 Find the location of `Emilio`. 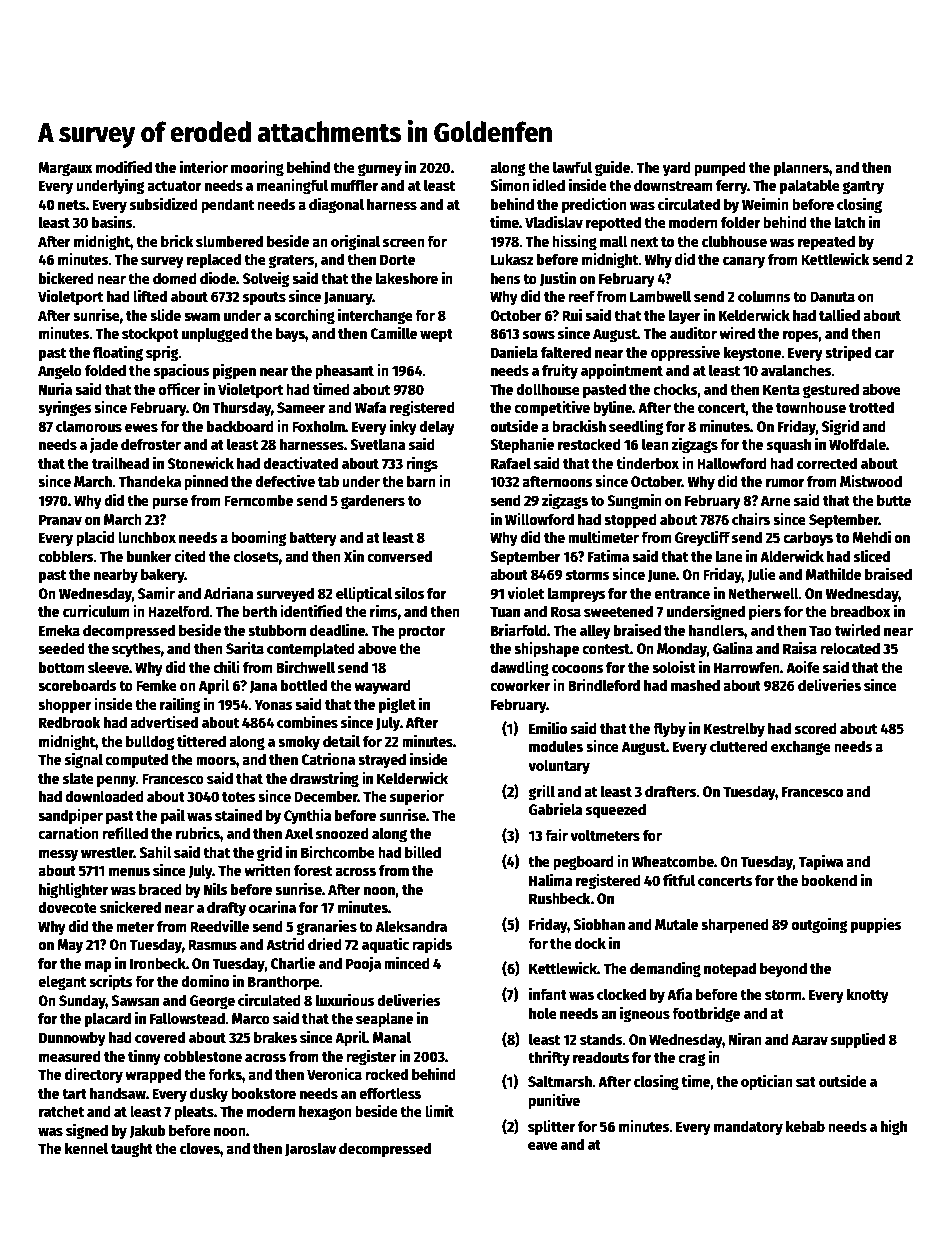

Emilio is located at coordinates (548, 727).
